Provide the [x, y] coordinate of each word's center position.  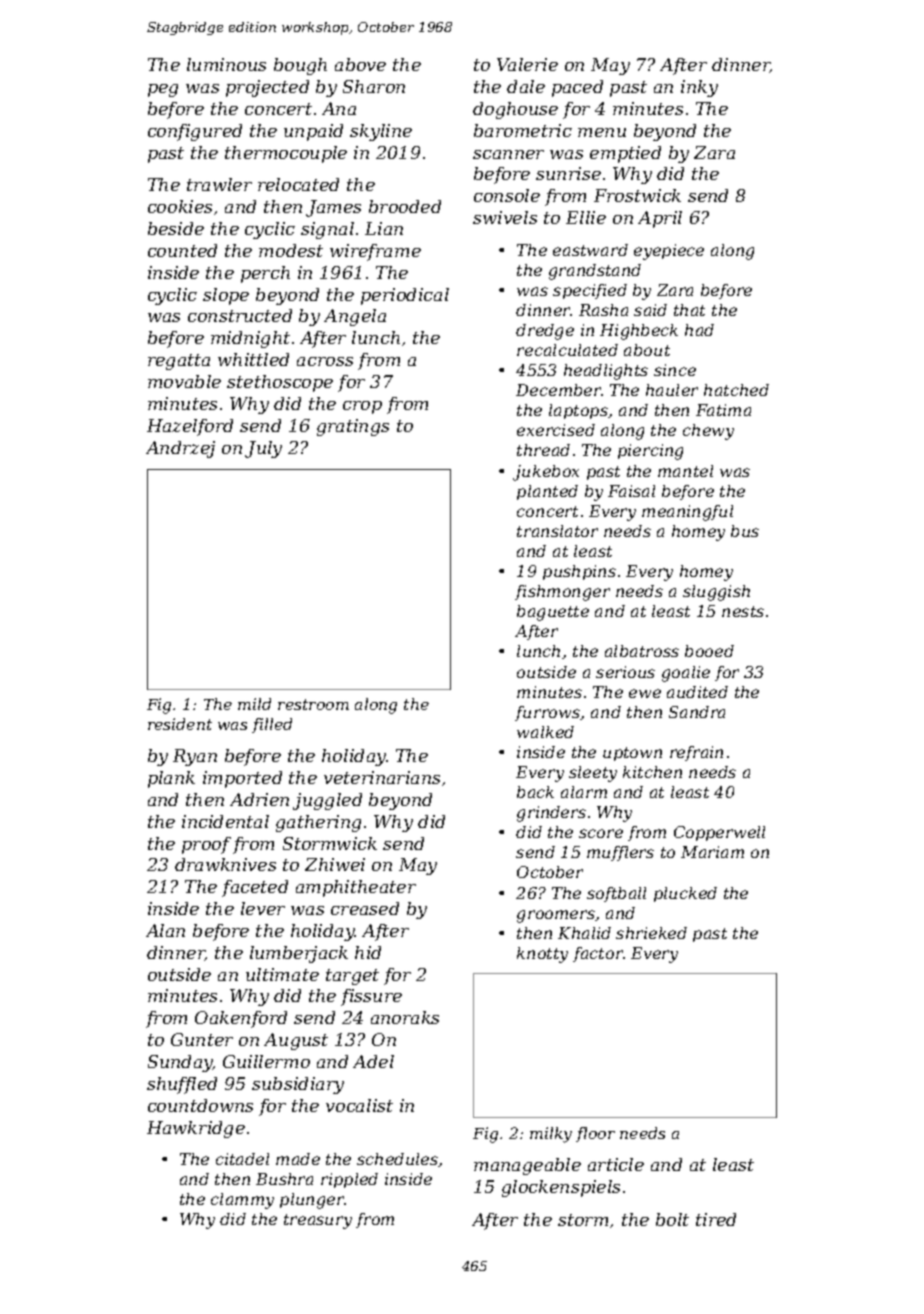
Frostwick [637, 195]
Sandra [697, 712]
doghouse [515, 110]
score [601, 833]
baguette [553, 613]
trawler [219, 184]
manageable [527, 1166]
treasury [318, 1221]
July [263, 449]
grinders [551, 814]
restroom [313, 704]
